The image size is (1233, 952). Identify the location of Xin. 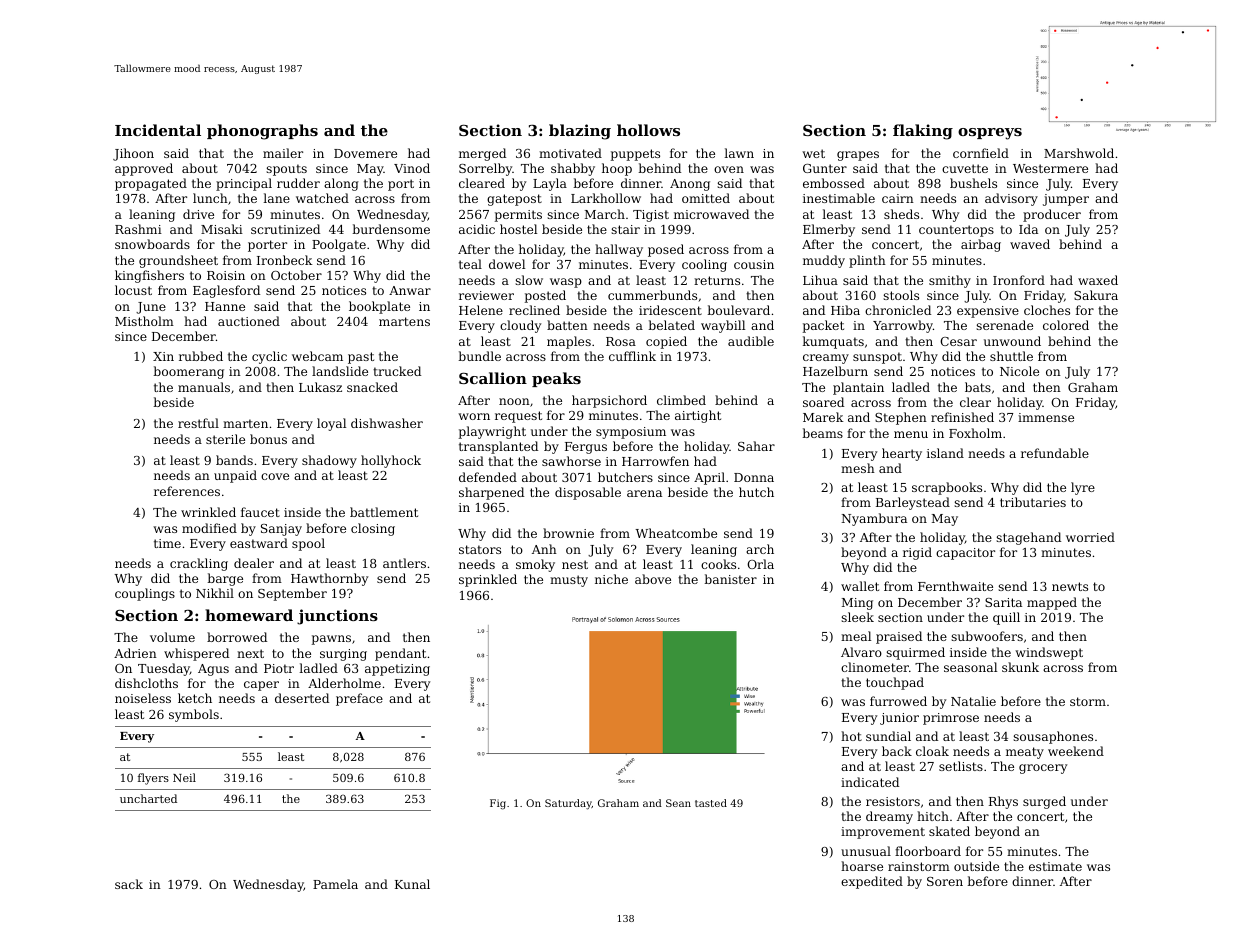
(163, 356).
